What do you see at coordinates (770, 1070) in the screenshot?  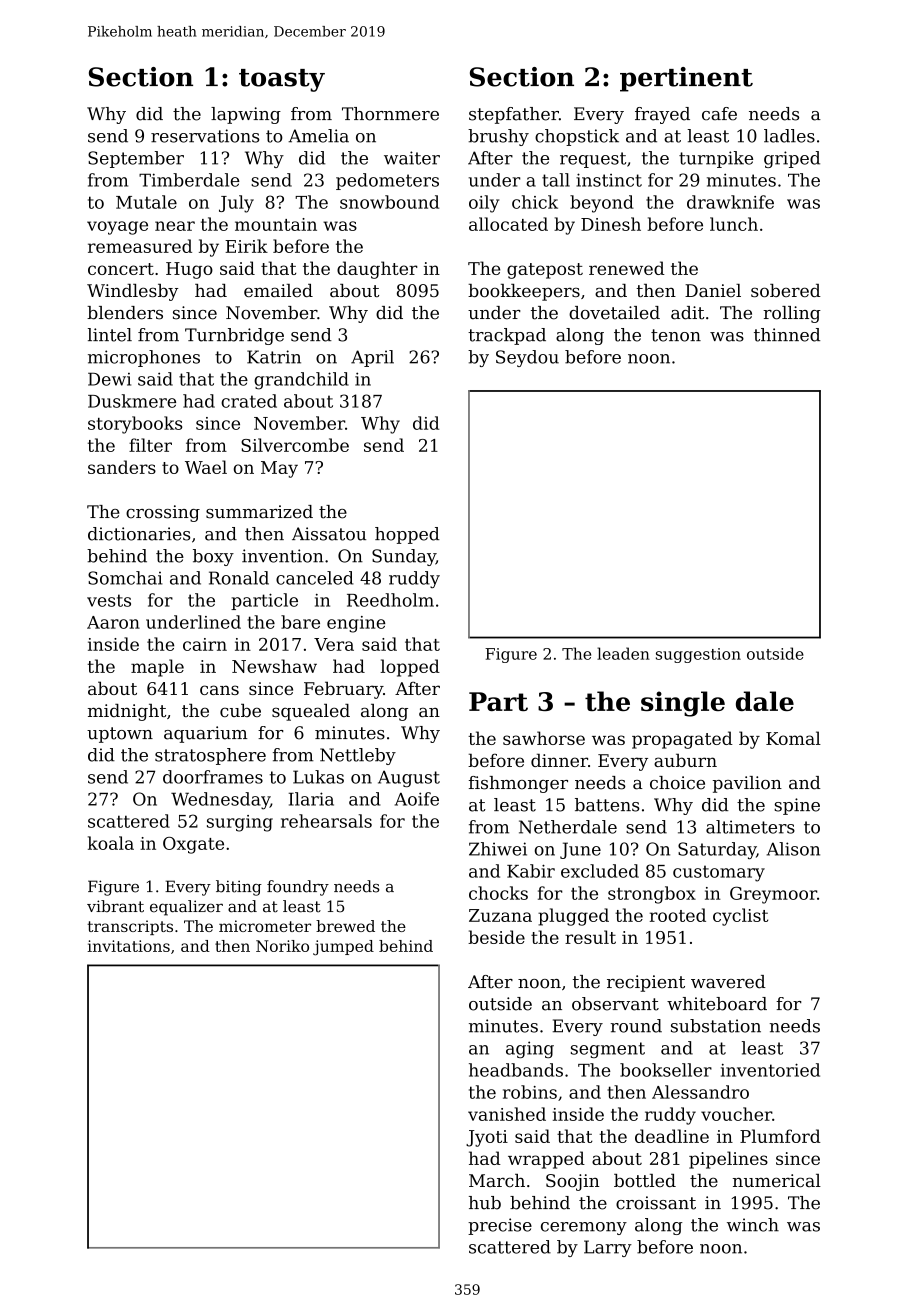 I see `inventoried` at bounding box center [770, 1070].
